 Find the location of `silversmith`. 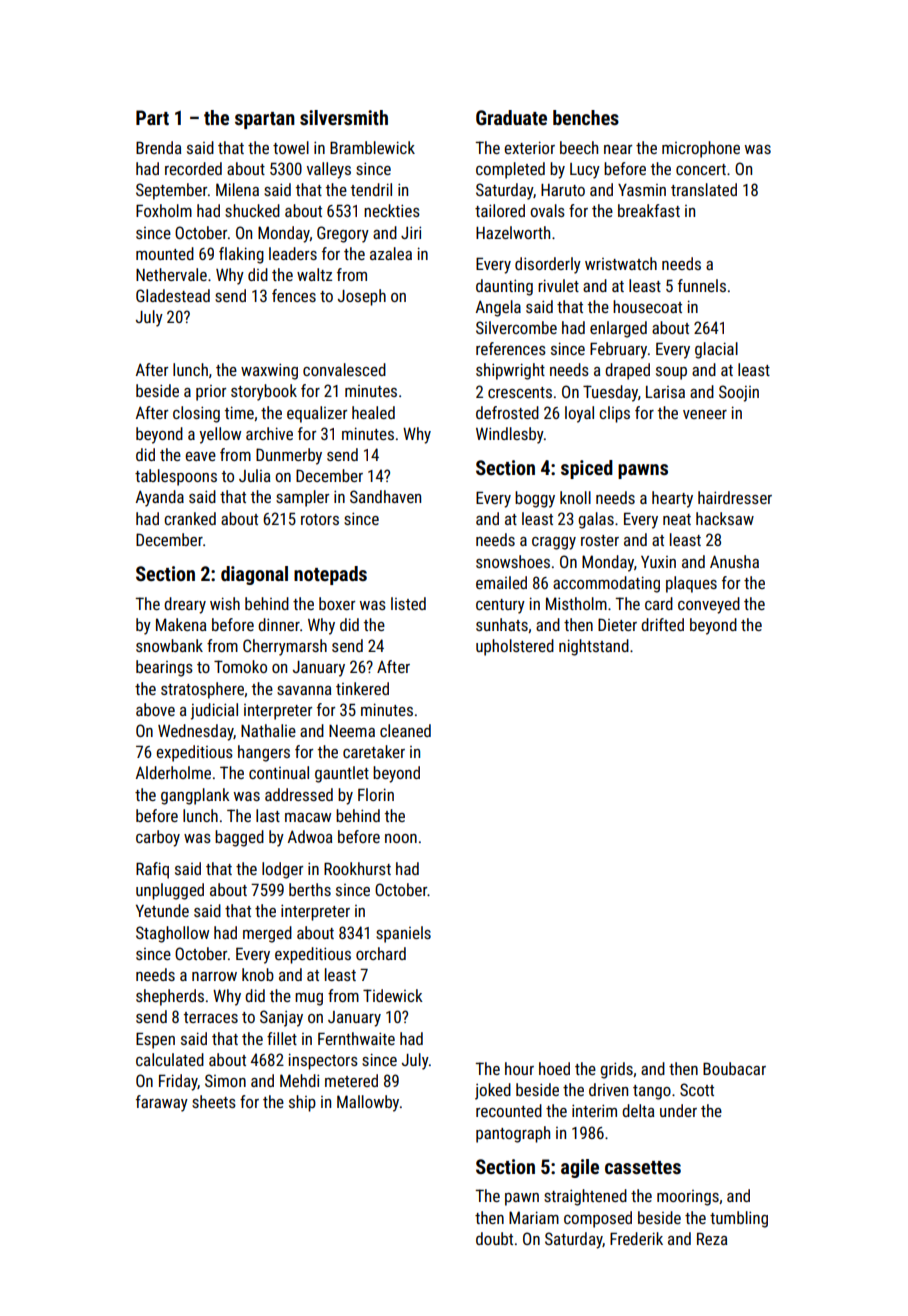

silversmith is located at coordinates (344, 117).
